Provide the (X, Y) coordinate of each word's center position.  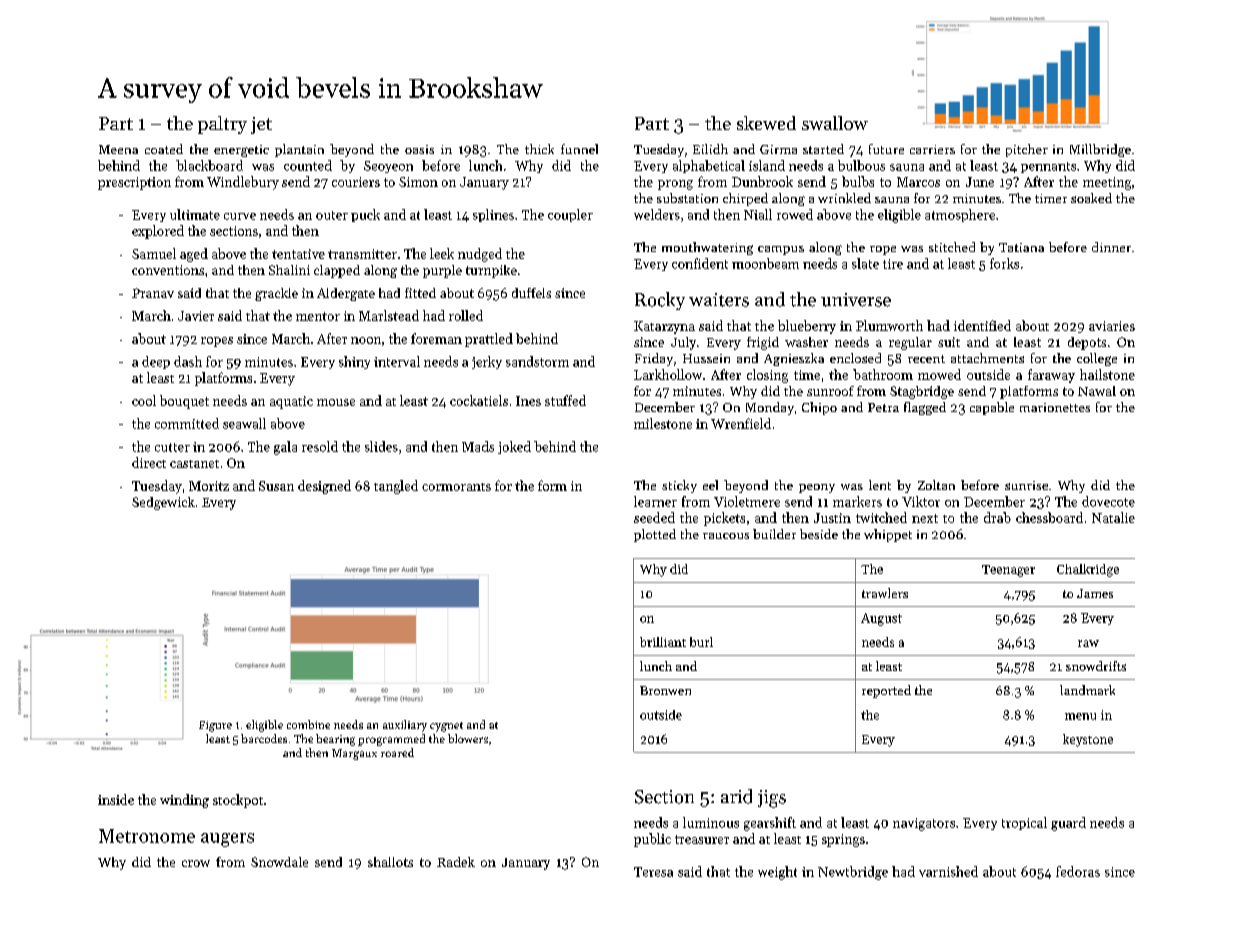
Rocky (660, 301)
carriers (932, 149)
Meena (118, 149)
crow (196, 863)
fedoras (1078, 871)
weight (777, 873)
